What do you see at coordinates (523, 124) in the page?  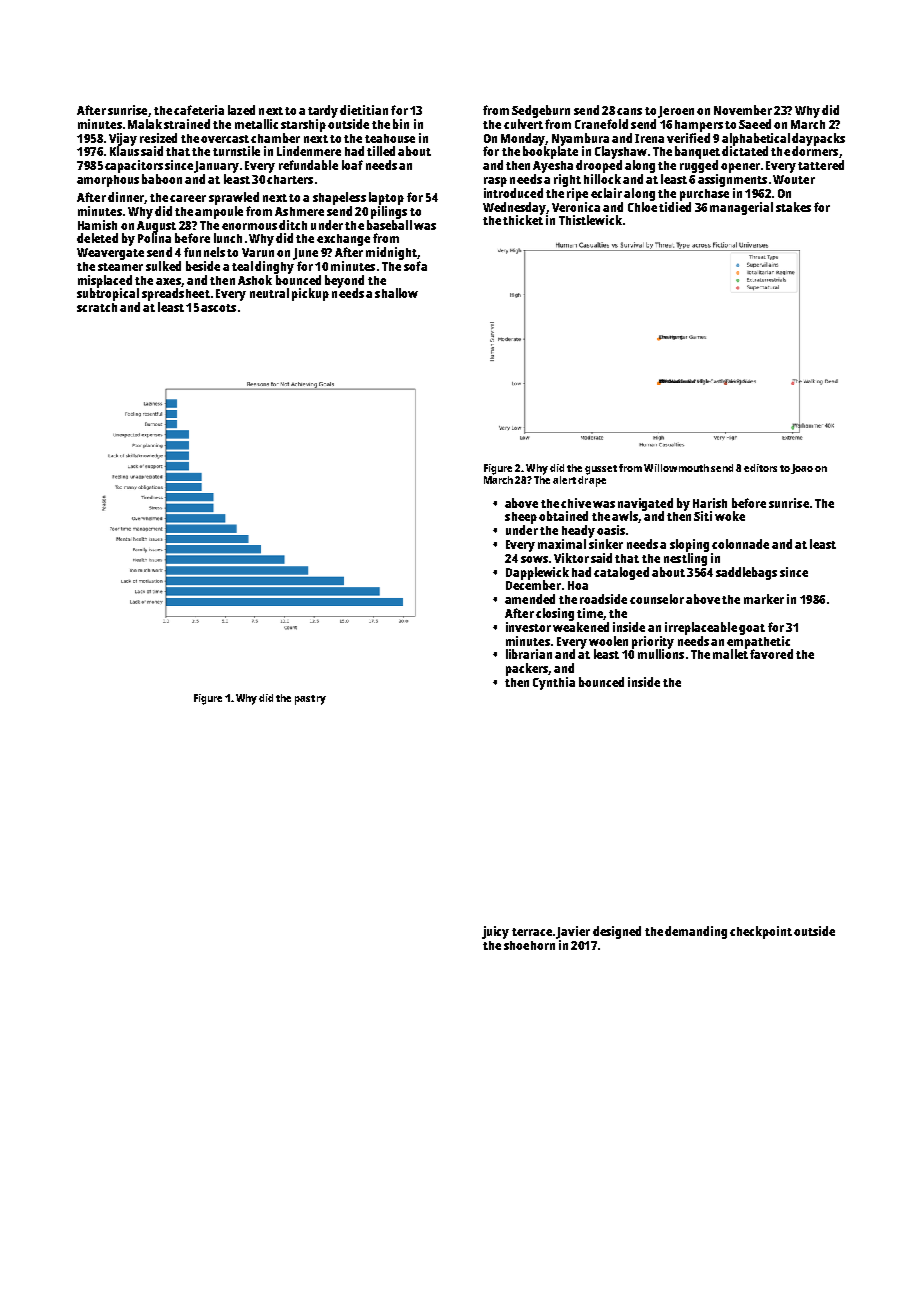 I see `culvert` at bounding box center [523, 124].
